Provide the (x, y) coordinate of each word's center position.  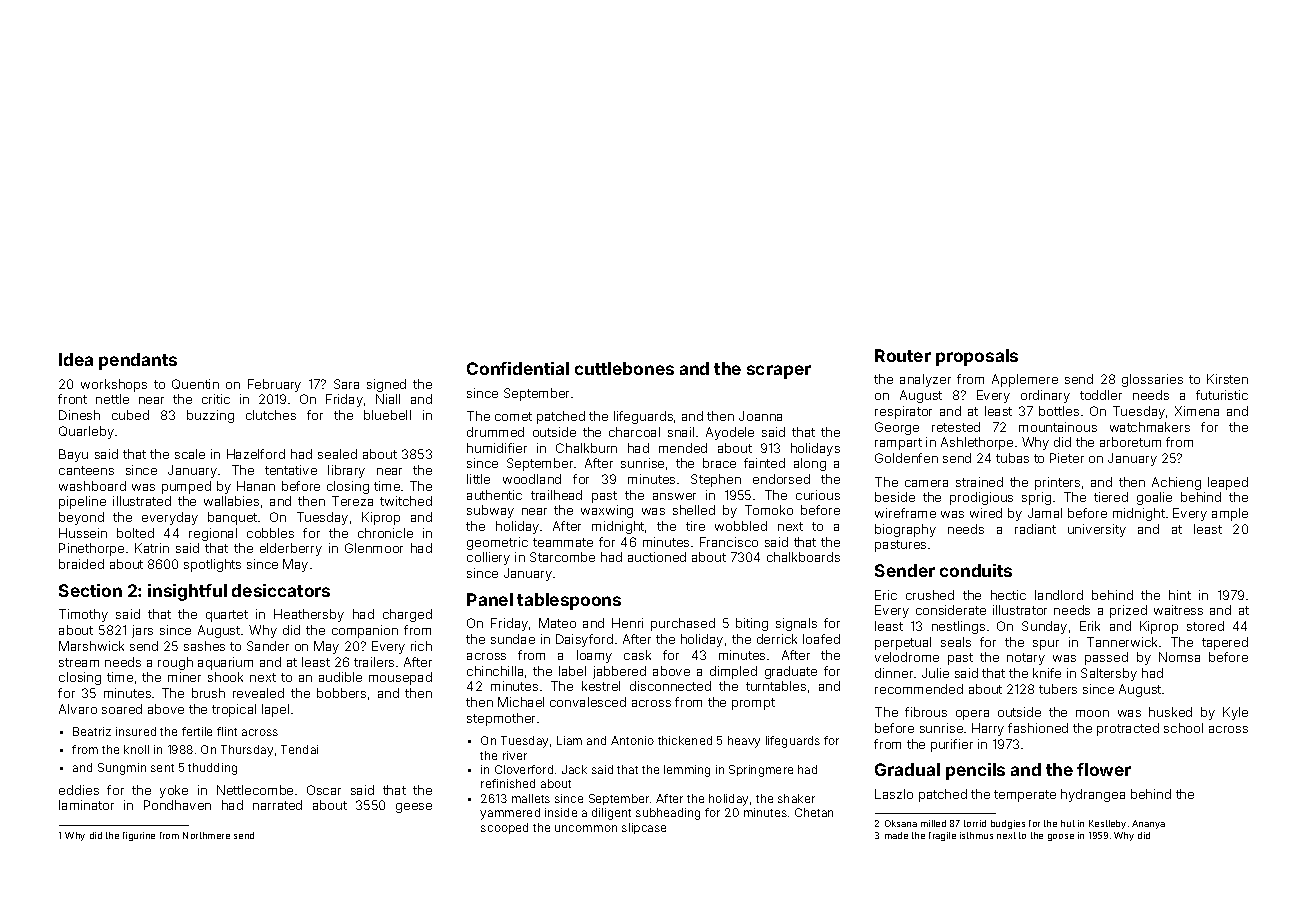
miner (184, 677)
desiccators (281, 590)
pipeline (82, 502)
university (1097, 530)
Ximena (1197, 411)
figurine (139, 836)
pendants (138, 361)
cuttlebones (624, 368)
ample (1230, 514)
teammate (563, 542)
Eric (886, 595)
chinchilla (495, 671)
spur (1046, 645)
